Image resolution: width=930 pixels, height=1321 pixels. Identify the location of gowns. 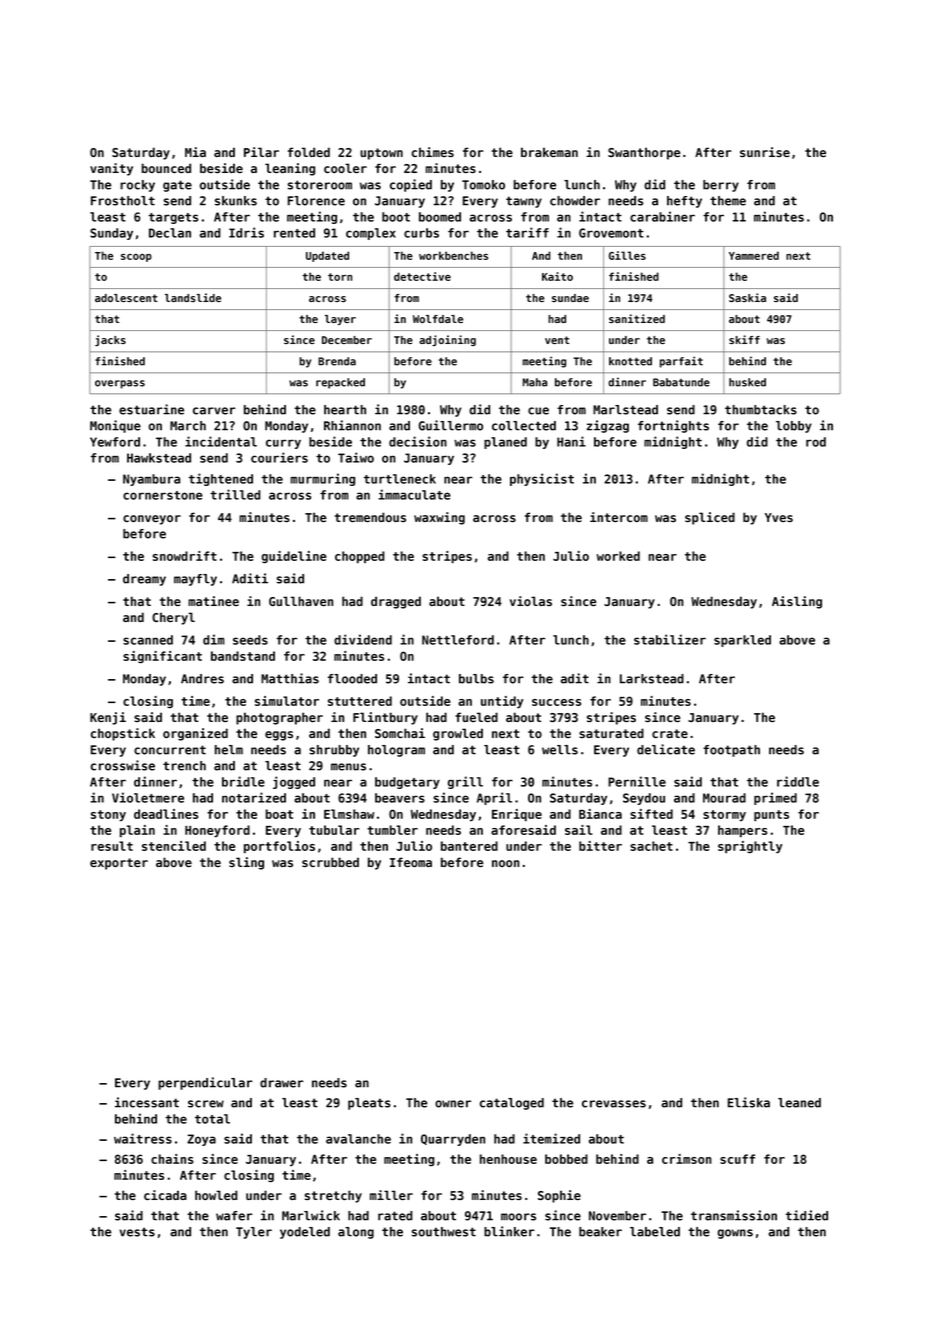
(735, 1234).
